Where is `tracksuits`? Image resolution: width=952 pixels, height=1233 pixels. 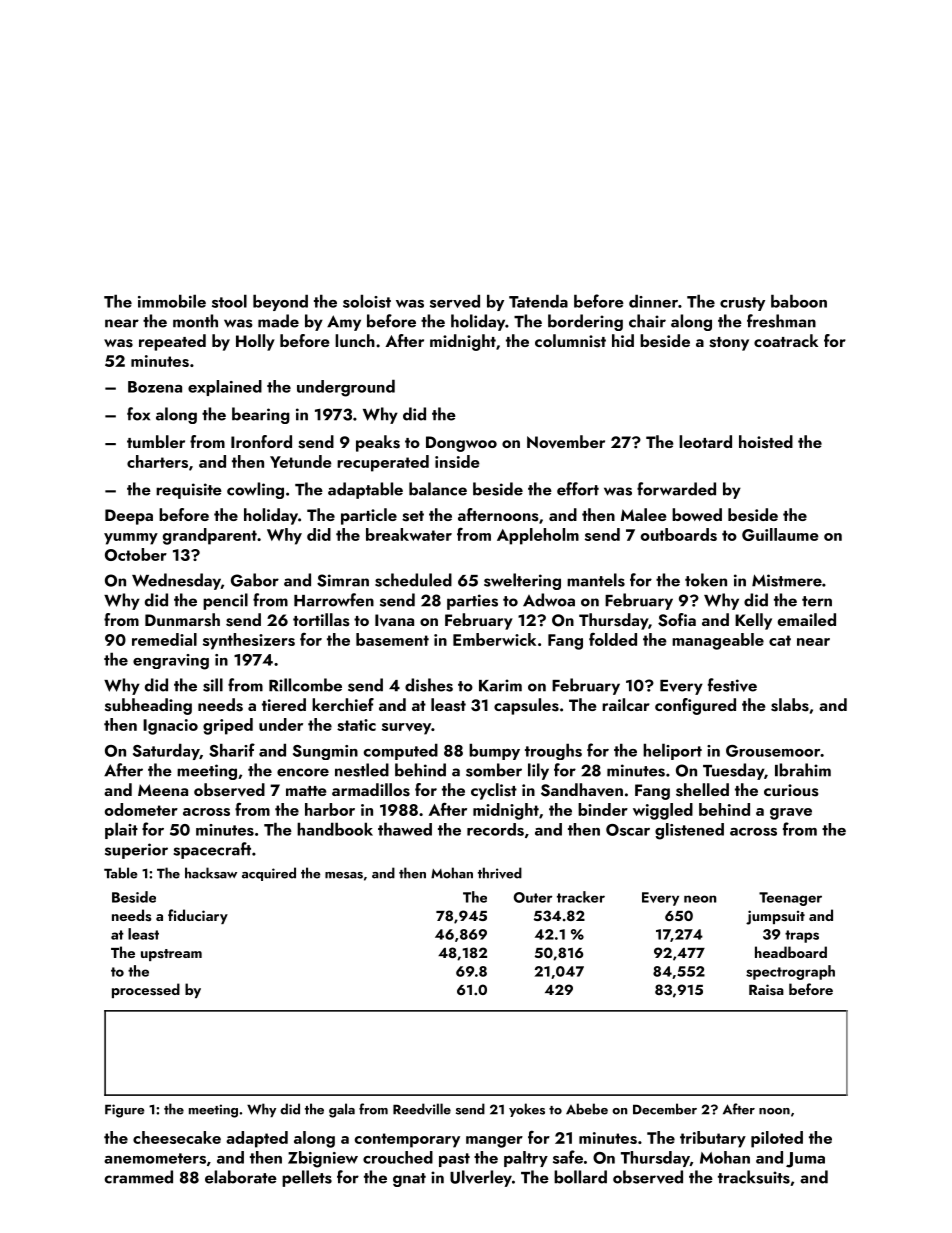 tracksuits is located at coordinates (754, 1177).
